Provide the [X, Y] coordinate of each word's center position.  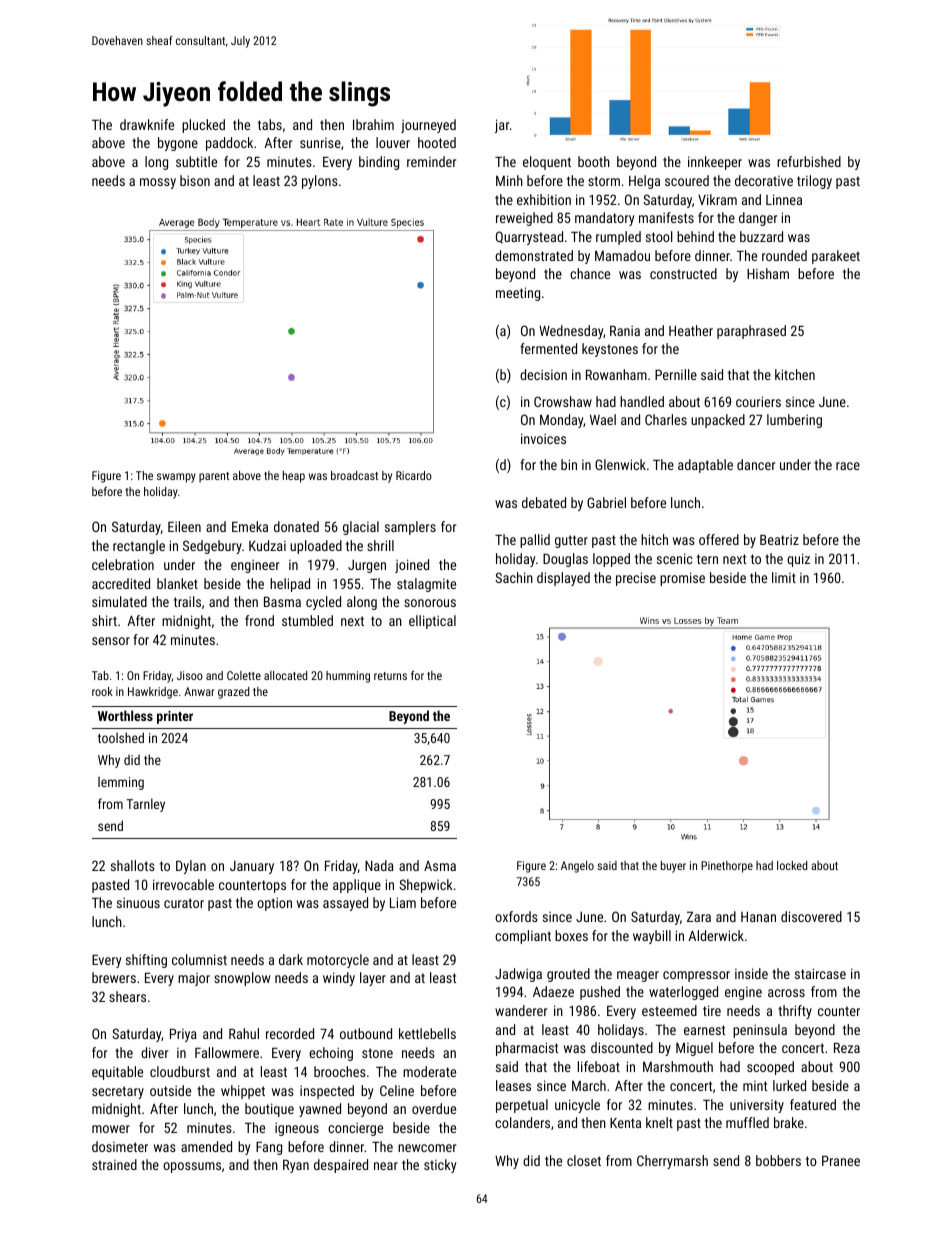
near [386, 1166]
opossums [192, 1167]
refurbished [809, 161]
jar [502, 126]
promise [682, 579]
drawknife [147, 124]
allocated [285, 675]
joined [412, 566]
